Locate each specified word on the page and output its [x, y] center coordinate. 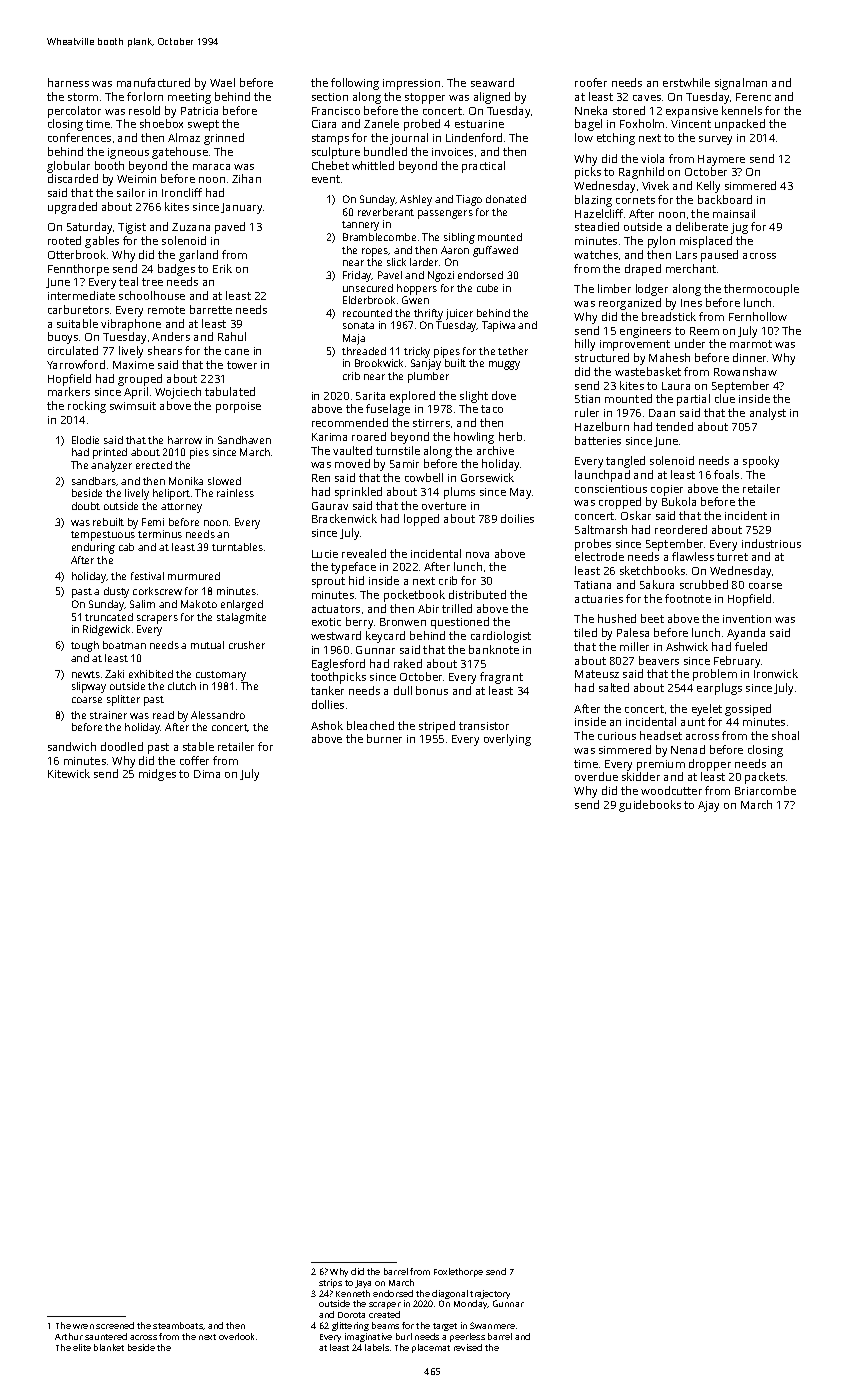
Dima [207, 774]
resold [144, 110]
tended [674, 426]
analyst [768, 414]
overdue [596, 776]
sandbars [94, 481]
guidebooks [650, 806]
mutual [207, 645]
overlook [236, 1336]
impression [411, 84]
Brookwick [379, 363]
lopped [421, 520]
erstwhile [686, 82]
